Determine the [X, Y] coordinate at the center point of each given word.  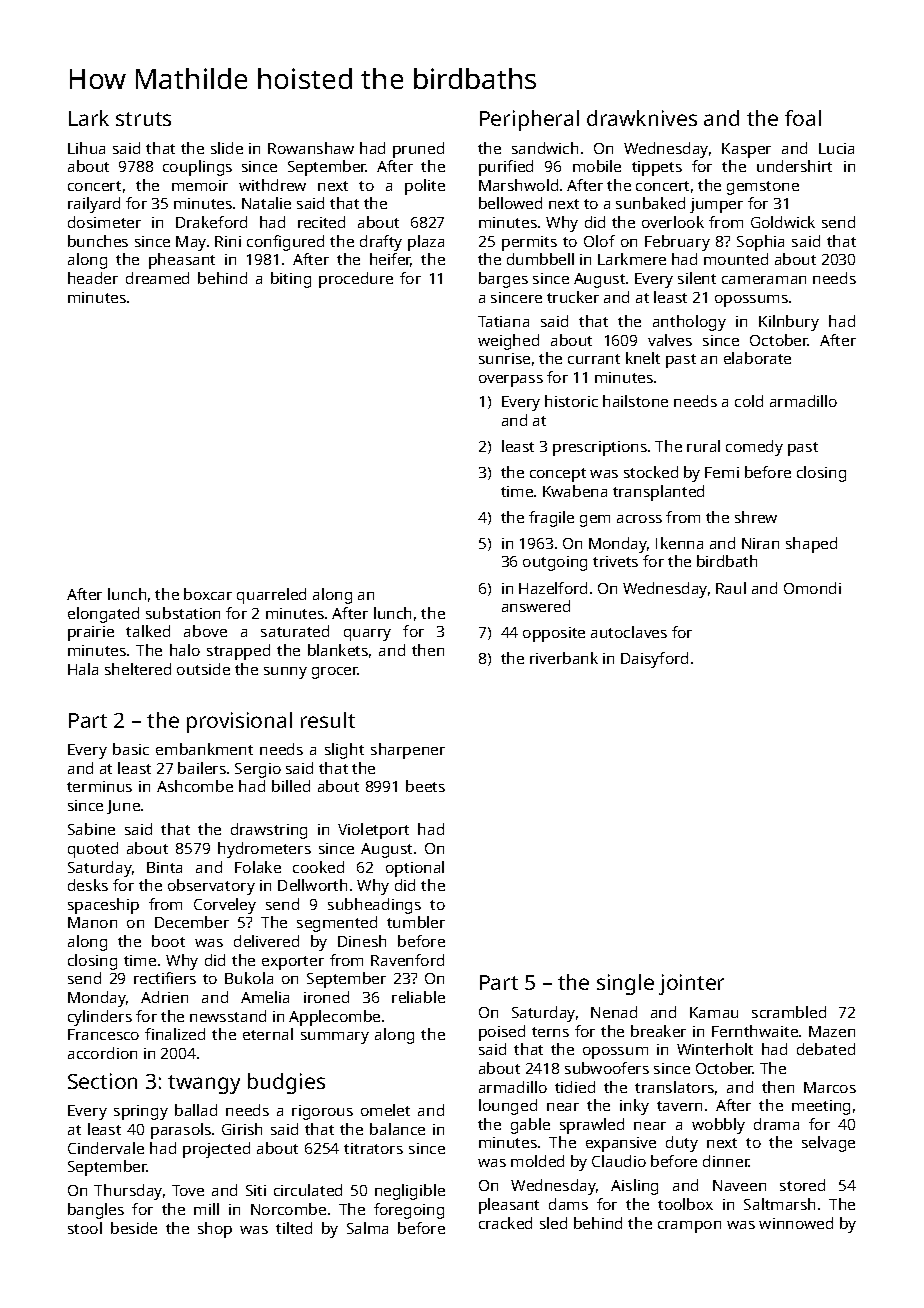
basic [131, 749]
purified [506, 168]
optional [415, 869]
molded [537, 1161]
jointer [691, 984]
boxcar [208, 594]
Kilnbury [789, 323]
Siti [256, 1190]
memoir [200, 185]
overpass [511, 381]
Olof [599, 241]
